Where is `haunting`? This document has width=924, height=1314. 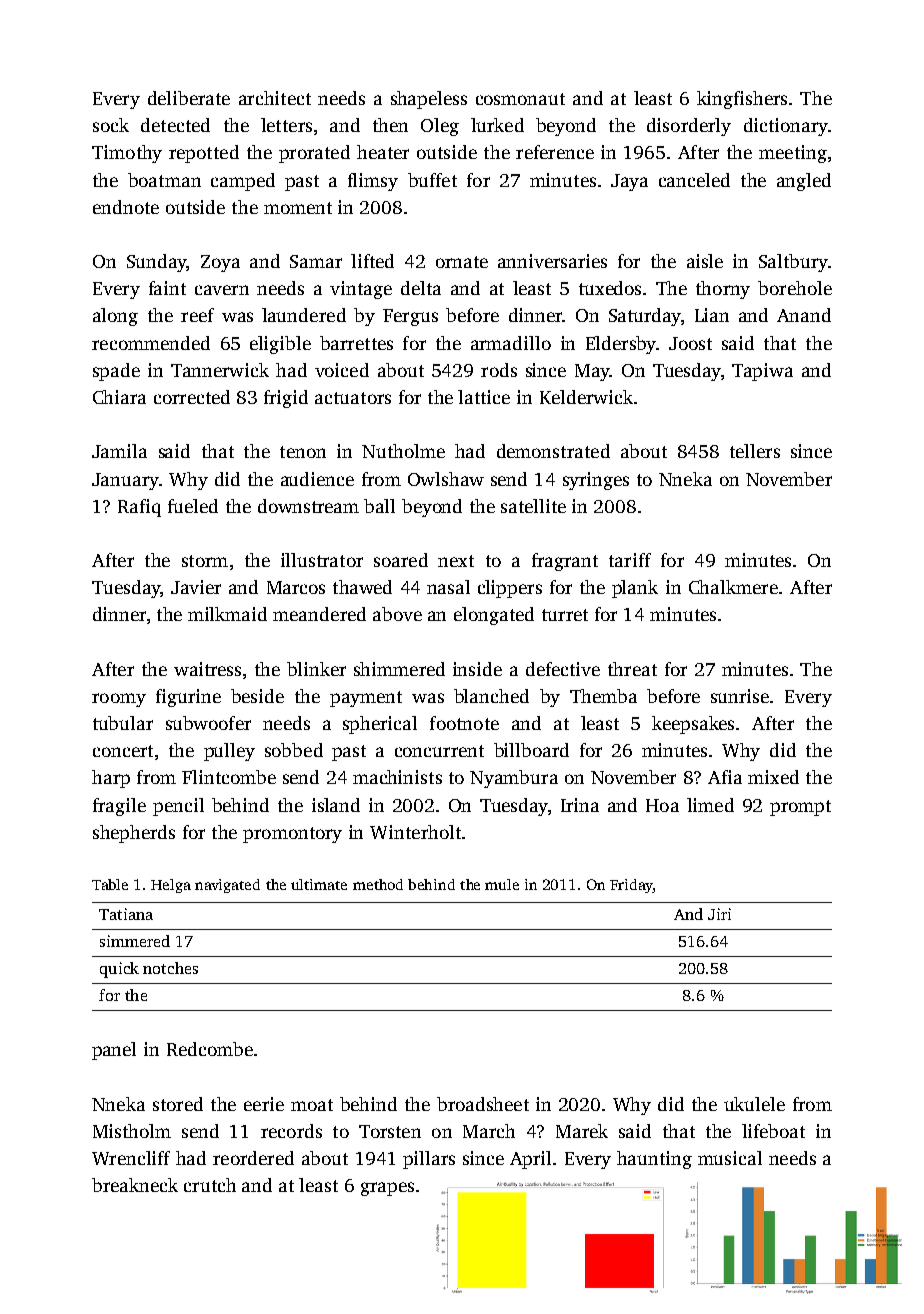 haunting is located at coordinates (654, 1160).
